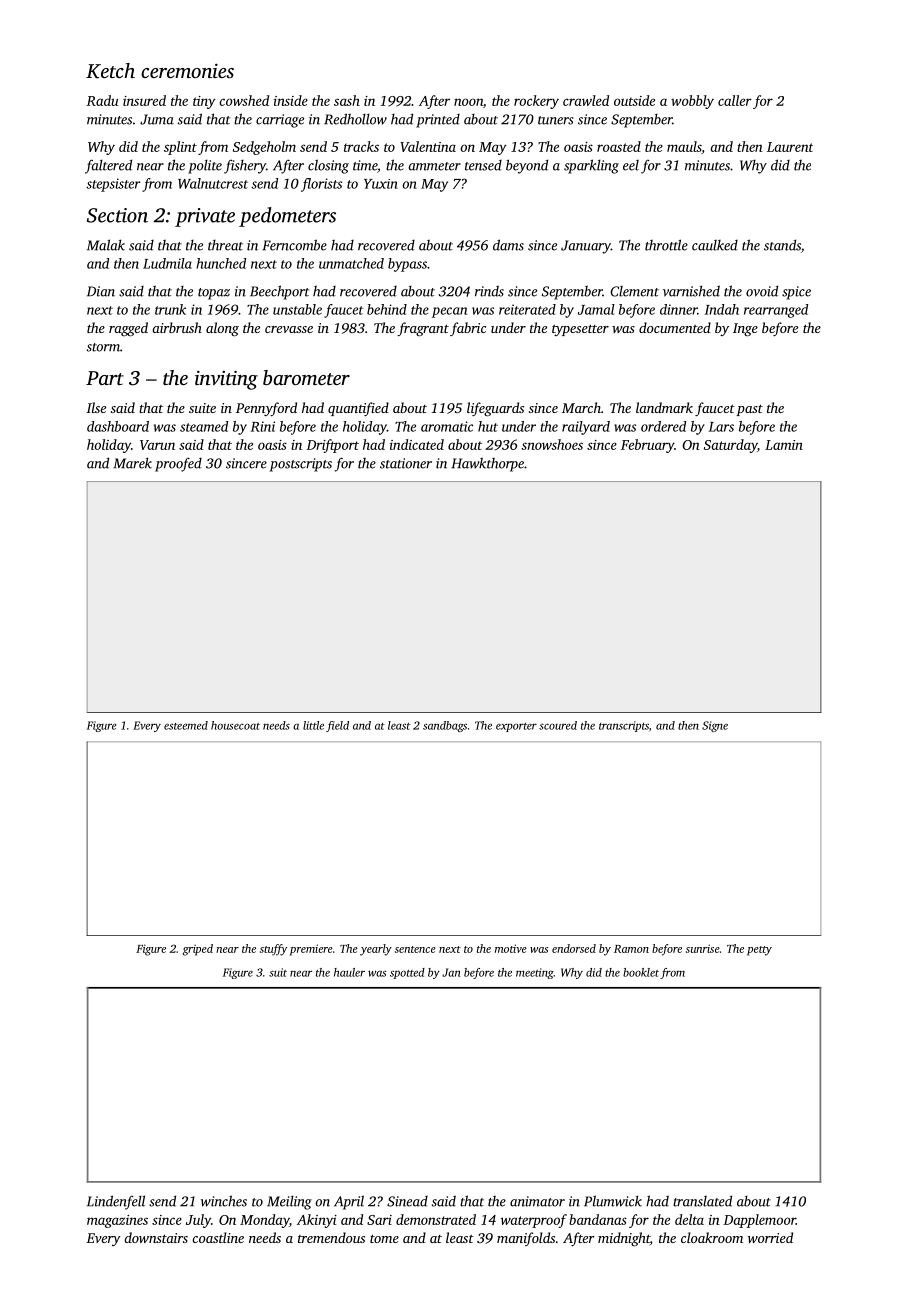 Image resolution: width=908 pixels, height=1316 pixels. I want to click on Sinead, so click(407, 1201).
